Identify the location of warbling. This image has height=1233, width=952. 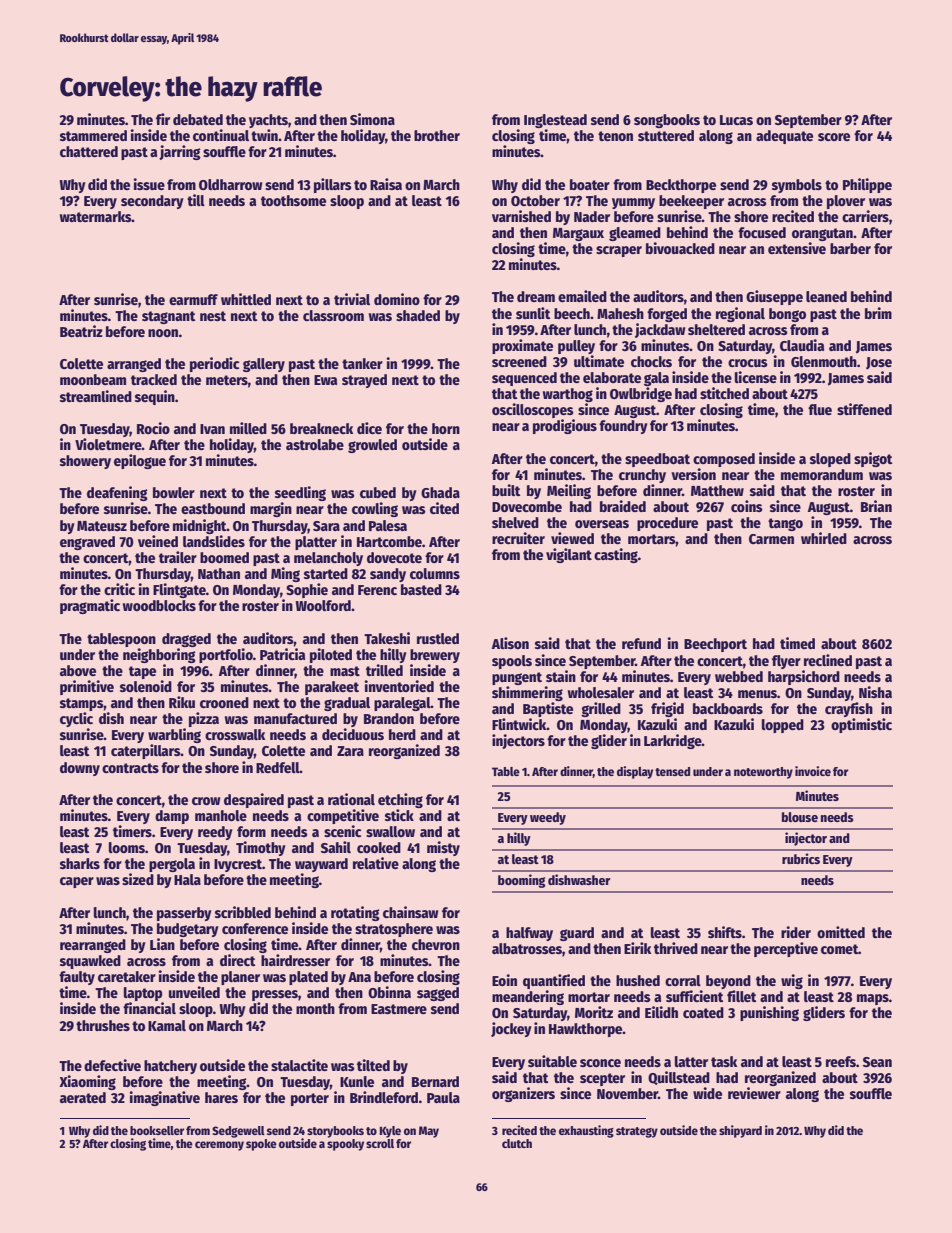
(174, 735).
